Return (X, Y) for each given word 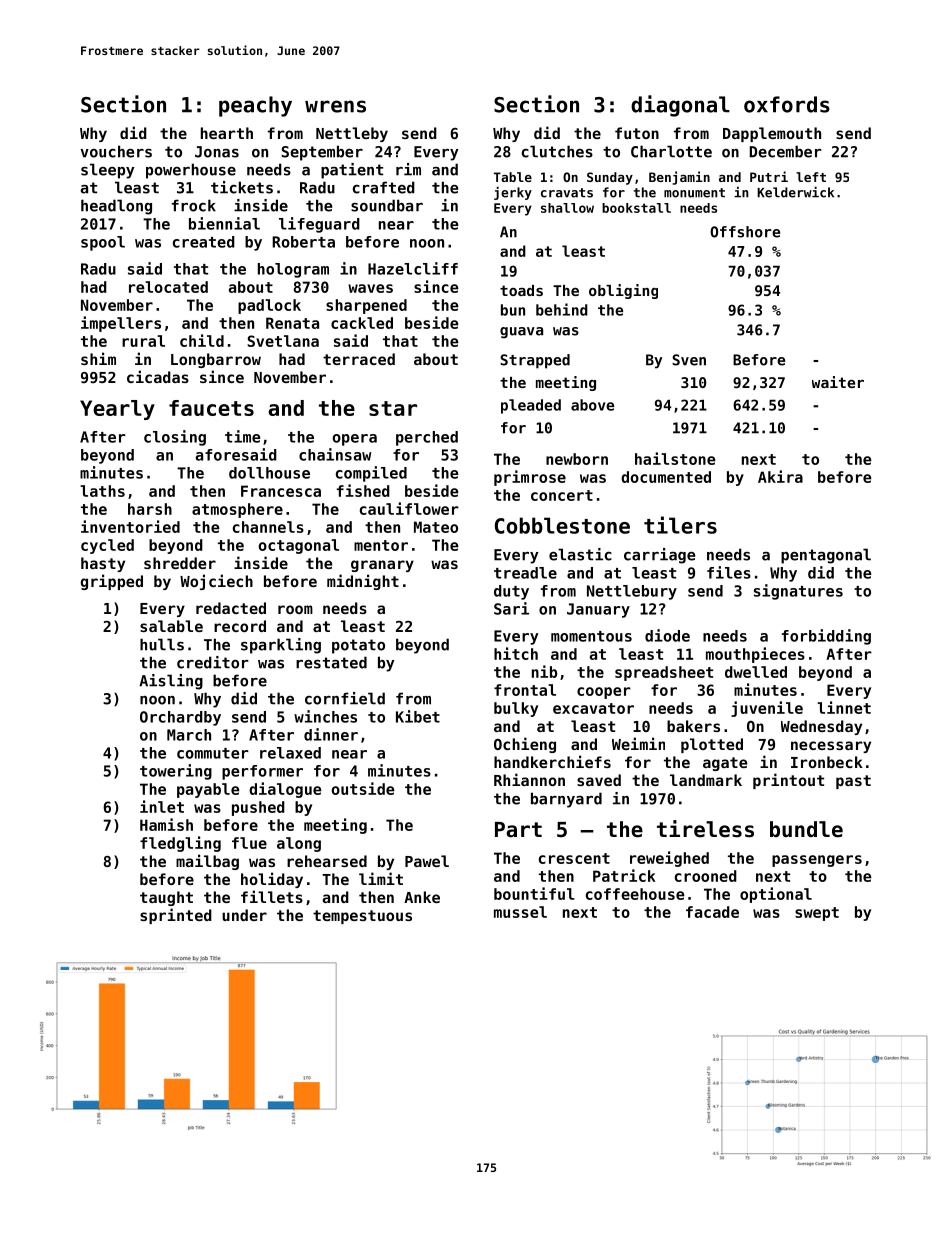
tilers (680, 525)
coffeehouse (635, 894)
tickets (242, 187)
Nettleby (352, 134)
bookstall (636, 208)
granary (382, 566)
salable (171, 626)
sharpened (366, 306)
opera (354, 440)
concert (562, 495)
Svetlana (283, 341)
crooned (706, 876)
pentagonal (826, 556)
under (244, 915)
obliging (623, 291)
